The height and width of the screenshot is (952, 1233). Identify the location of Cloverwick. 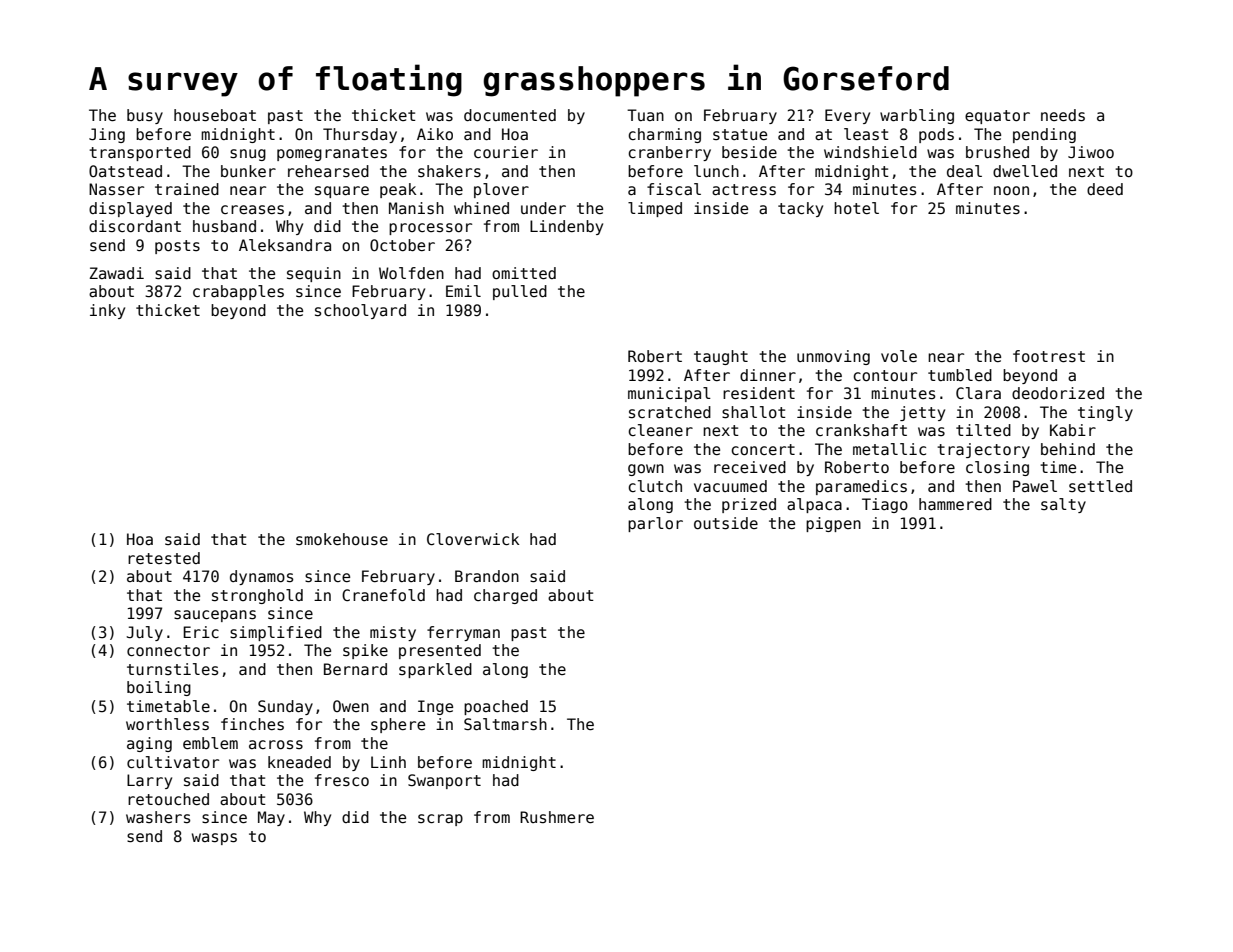
(473, 539).
